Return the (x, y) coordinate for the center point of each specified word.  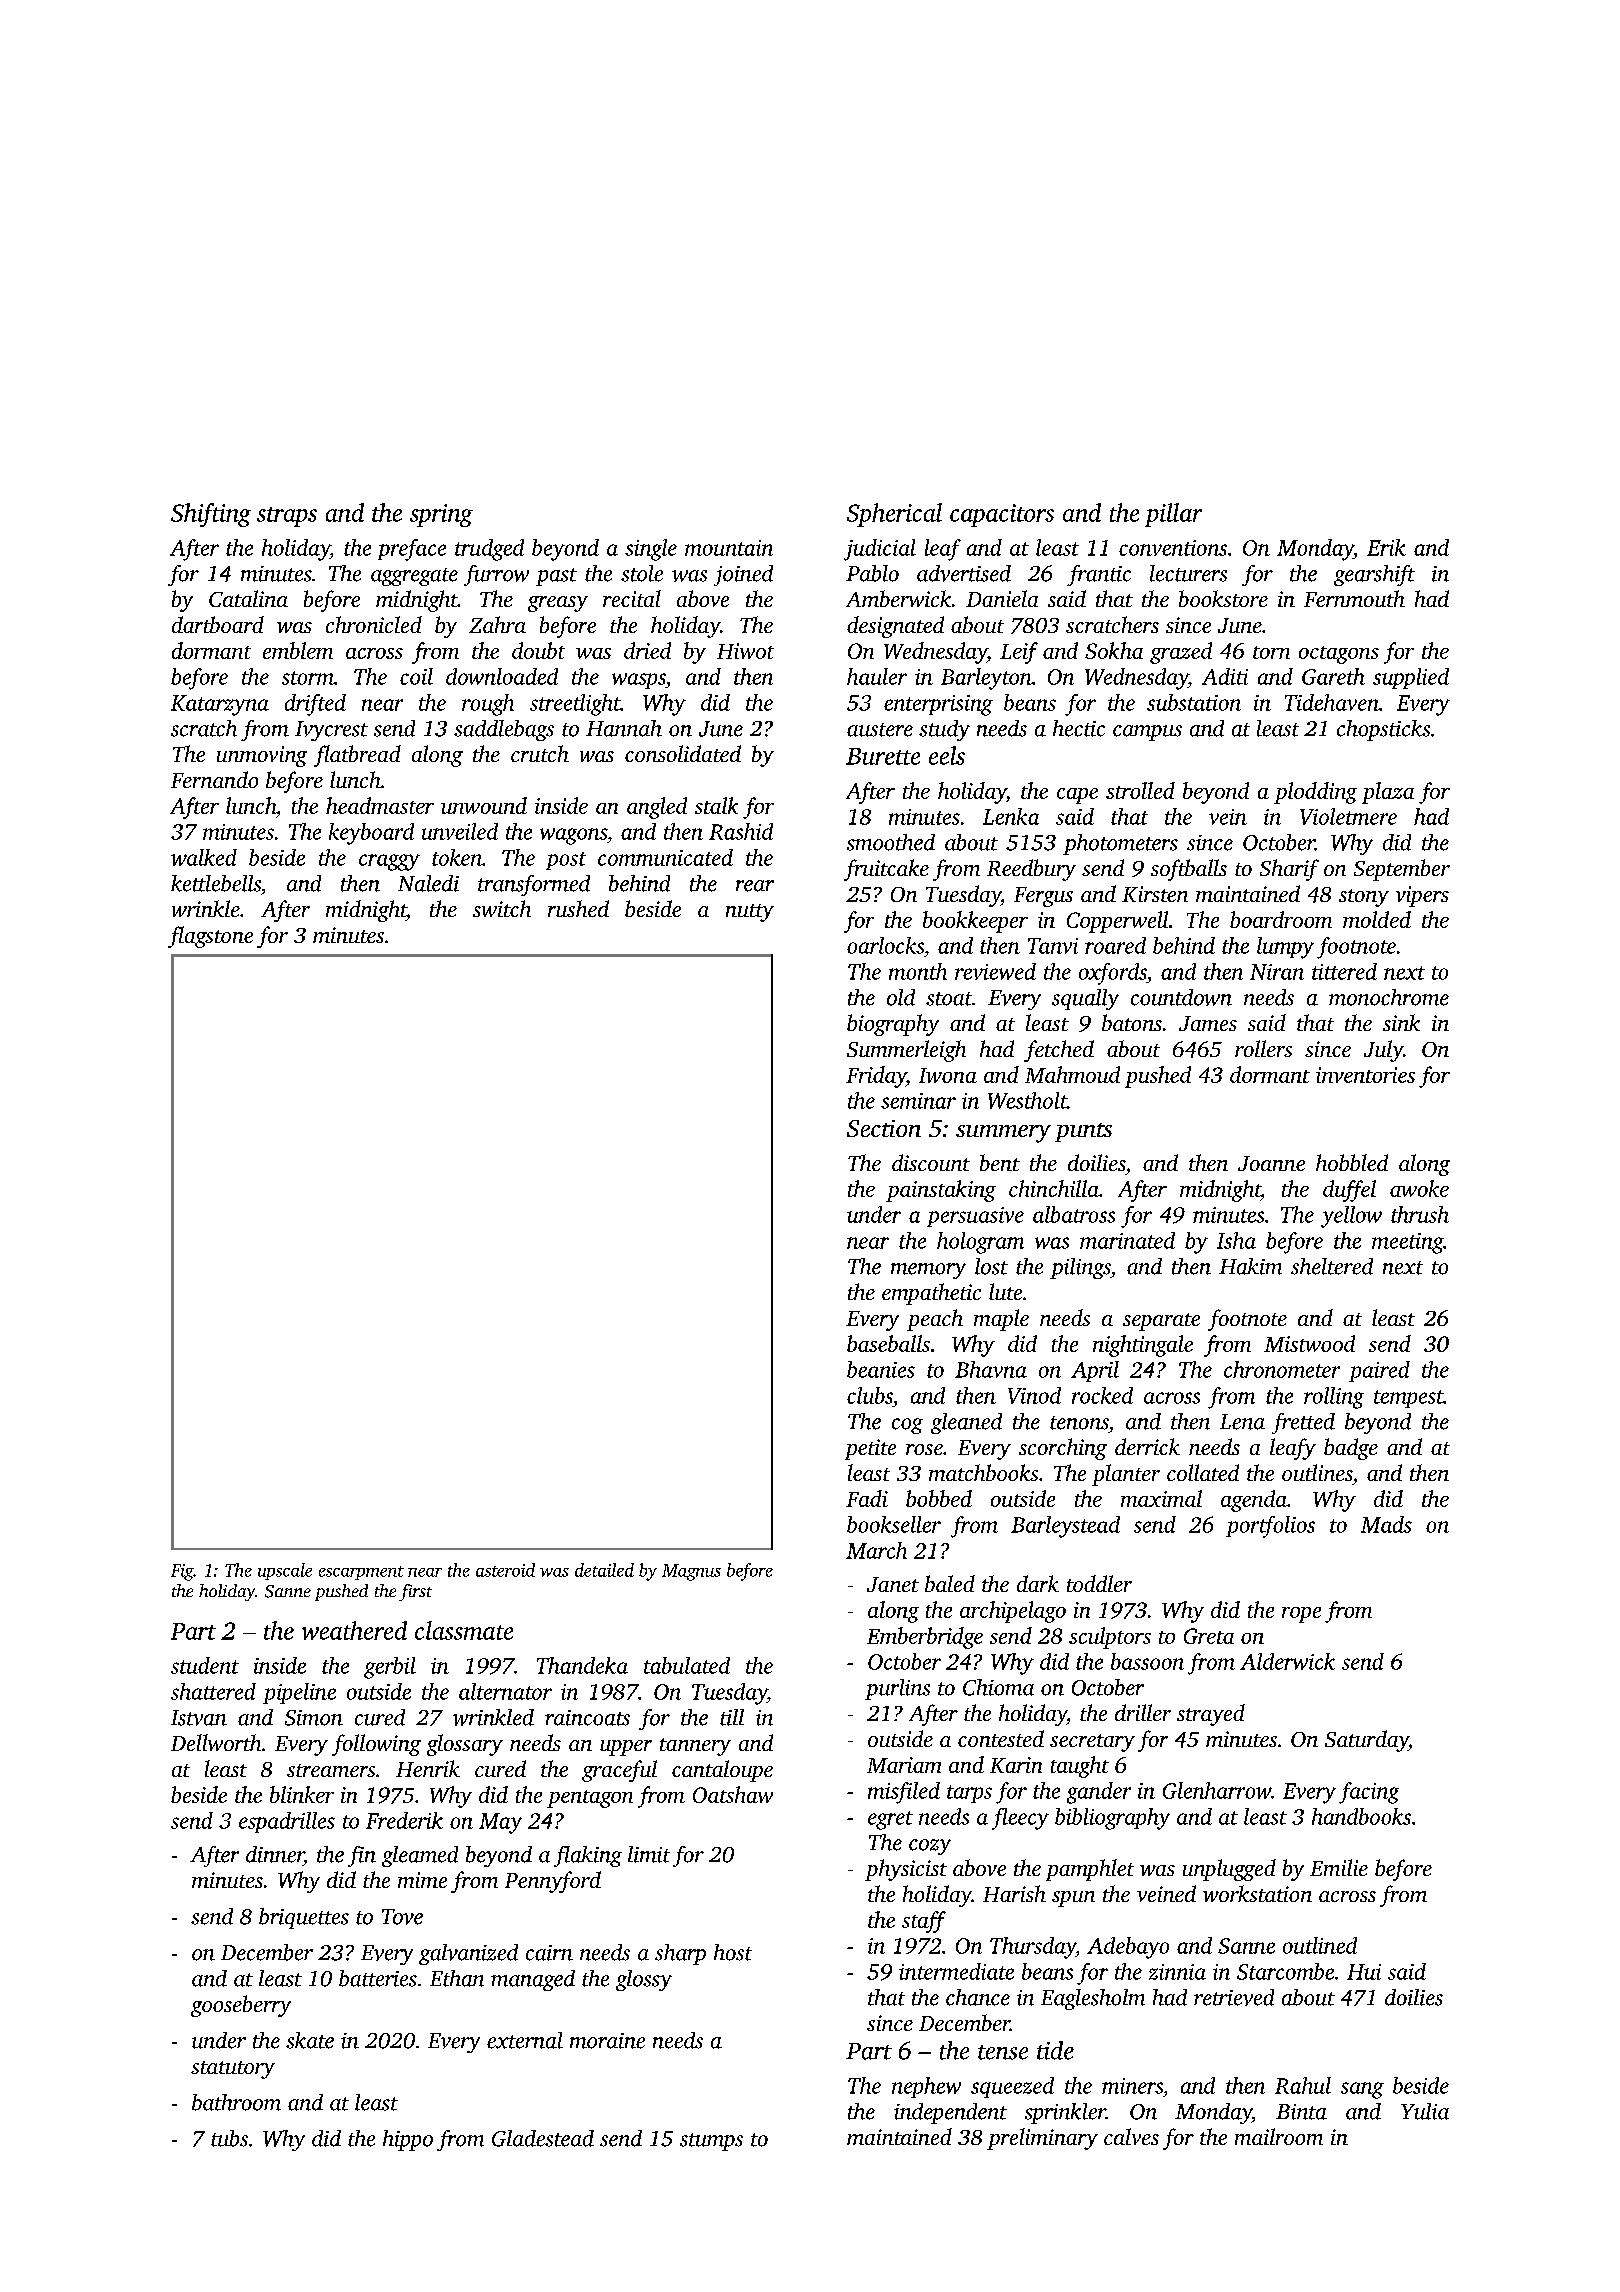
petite (870, 1449)
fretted (1303, 1423)
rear (755, 886)
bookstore (1223, 598)
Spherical (894, 515)
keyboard (371, 834)
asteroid (505, 1570)
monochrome (1389, 997)
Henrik (428, 1768)
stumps (711, 2142)
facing (1369, 1793)
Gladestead (543, 2138)
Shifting (211, 515)
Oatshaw (733, 1794)
